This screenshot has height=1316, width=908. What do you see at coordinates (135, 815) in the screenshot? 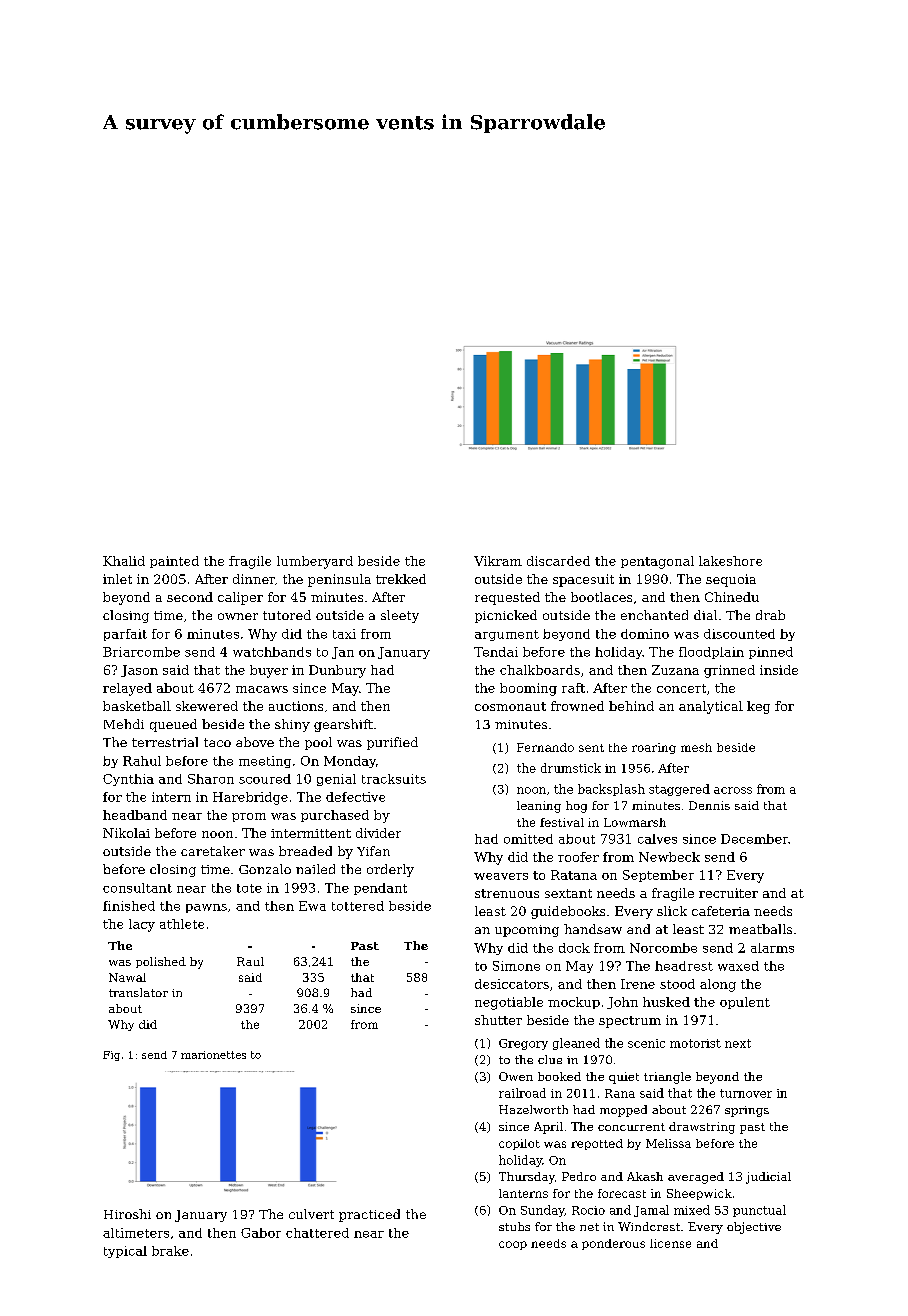
I see `headband` at bounding box center [135, 815].
